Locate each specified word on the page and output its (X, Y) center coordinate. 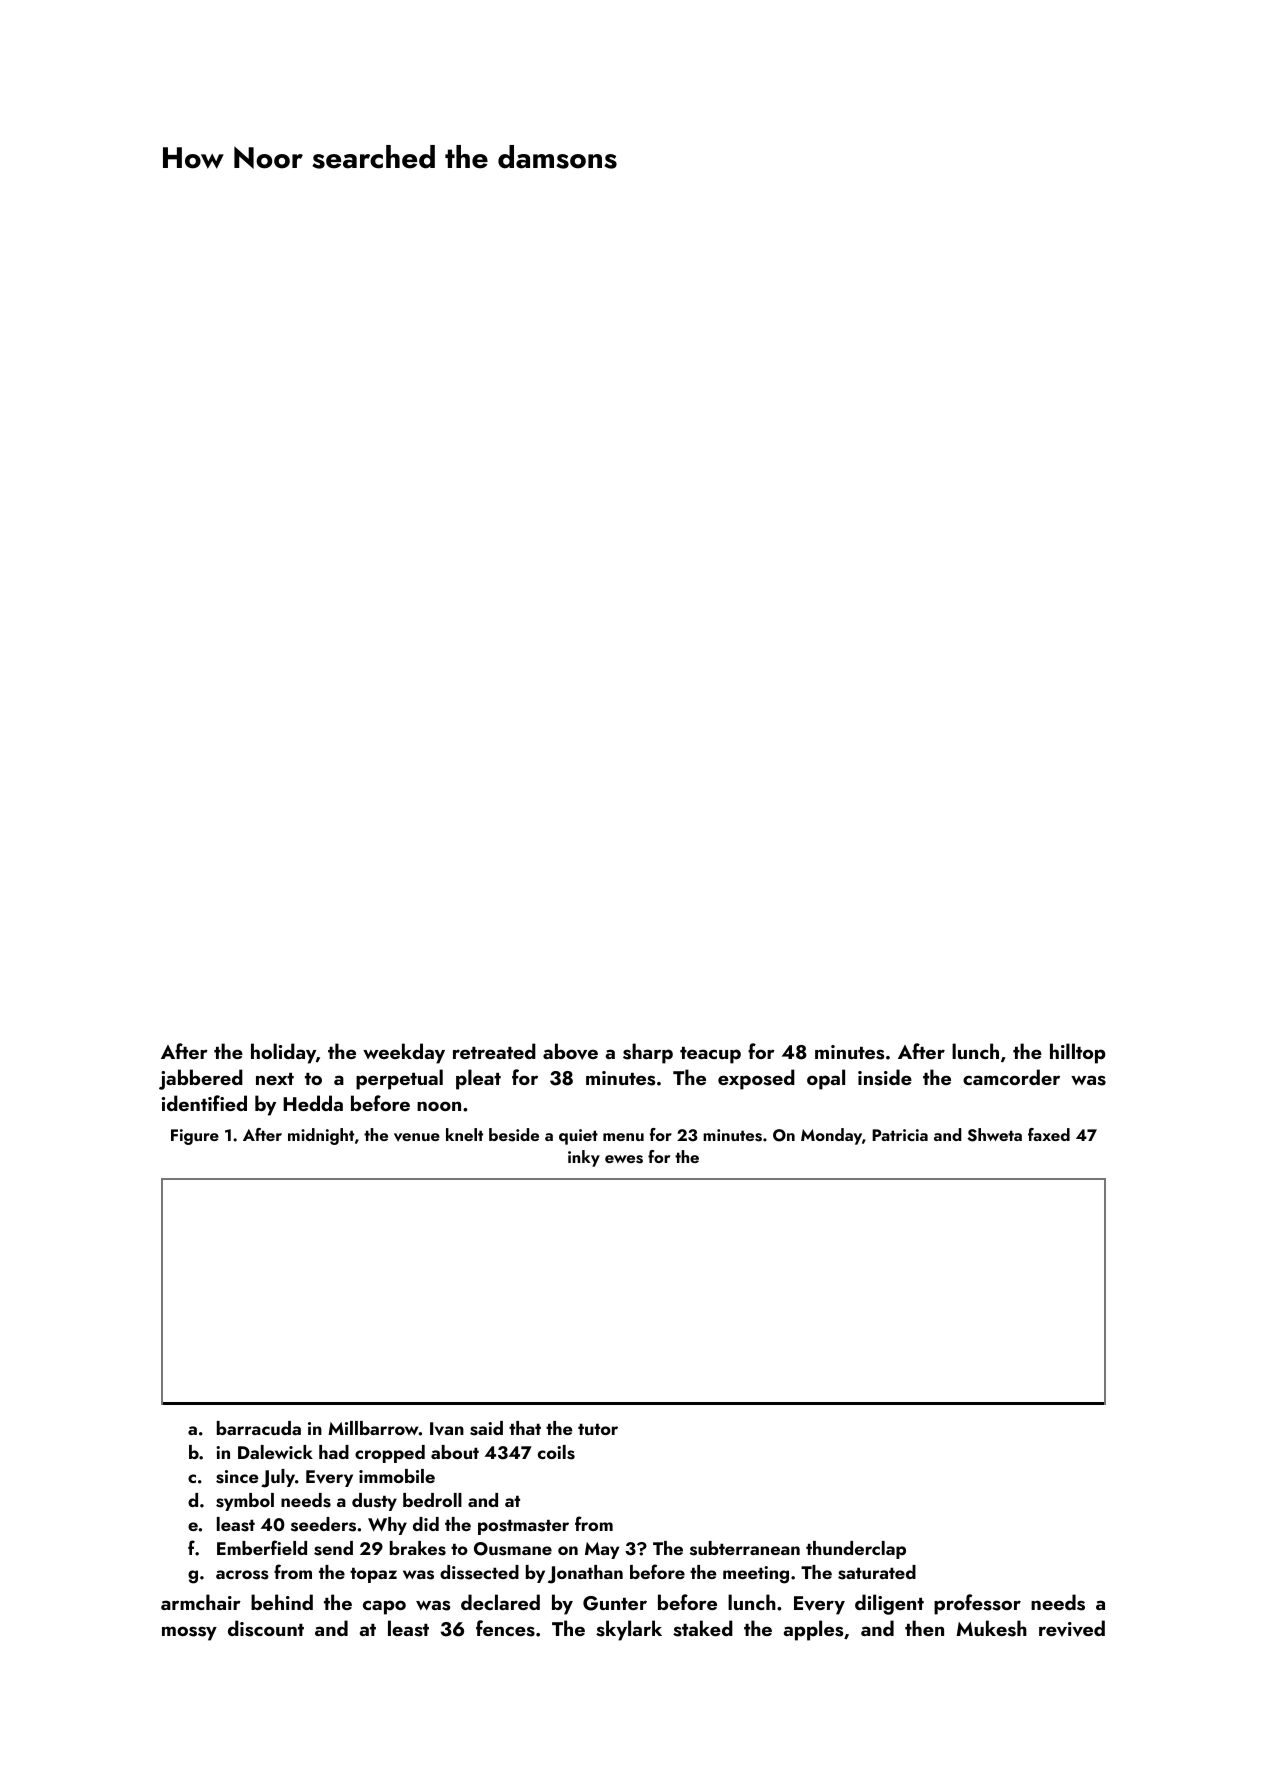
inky (584, 1158)
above (570, 1051)
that (525, 1428)
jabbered (201, 1079)
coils (556, 1452)
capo (384, 1607)
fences (505, 1628)
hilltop (1078, 1053)
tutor (598, 1429)
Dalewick (275, 1452)
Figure (195, 1137)
